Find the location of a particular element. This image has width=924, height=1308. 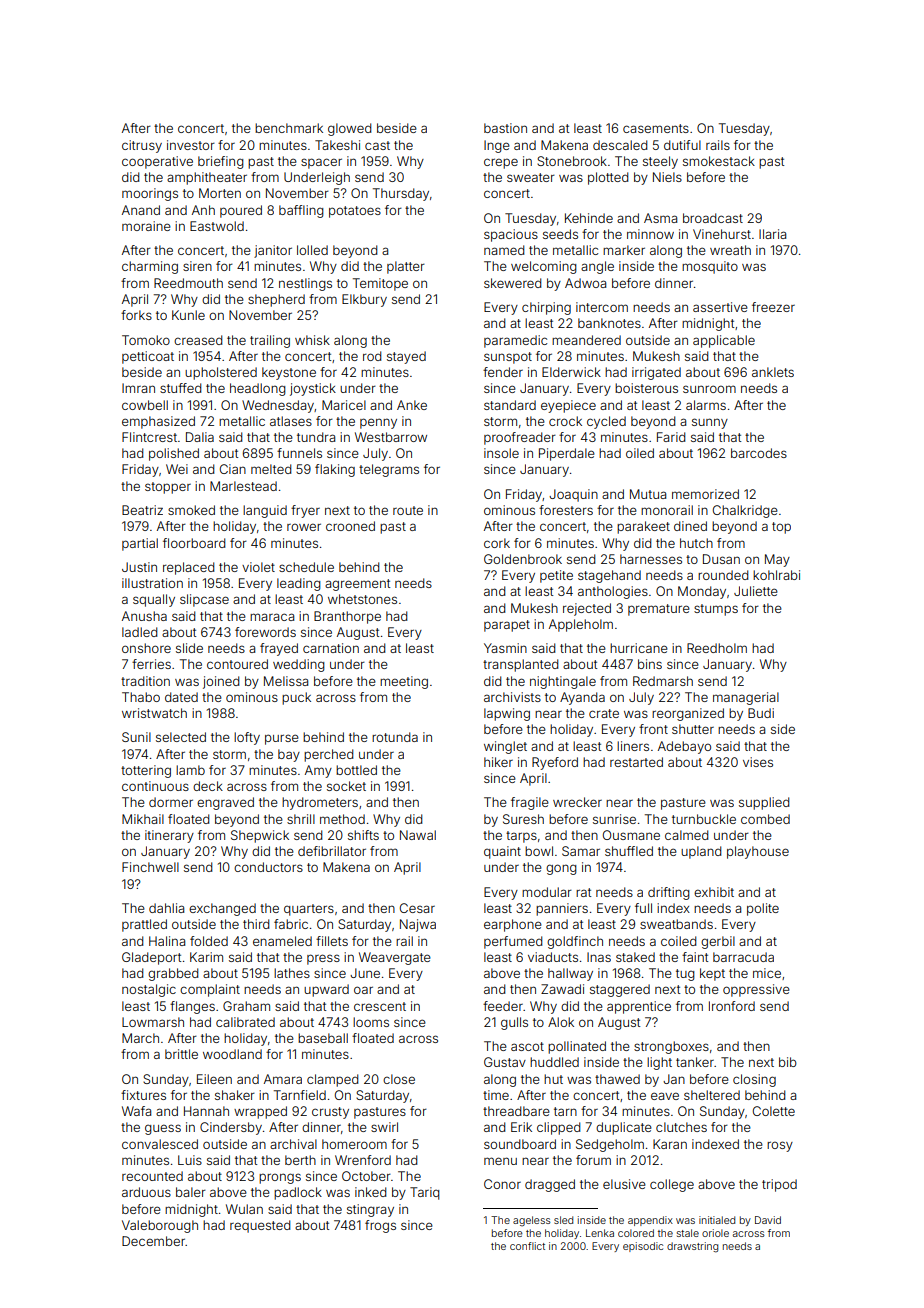

hiker is located at coordinates (498, 762).
